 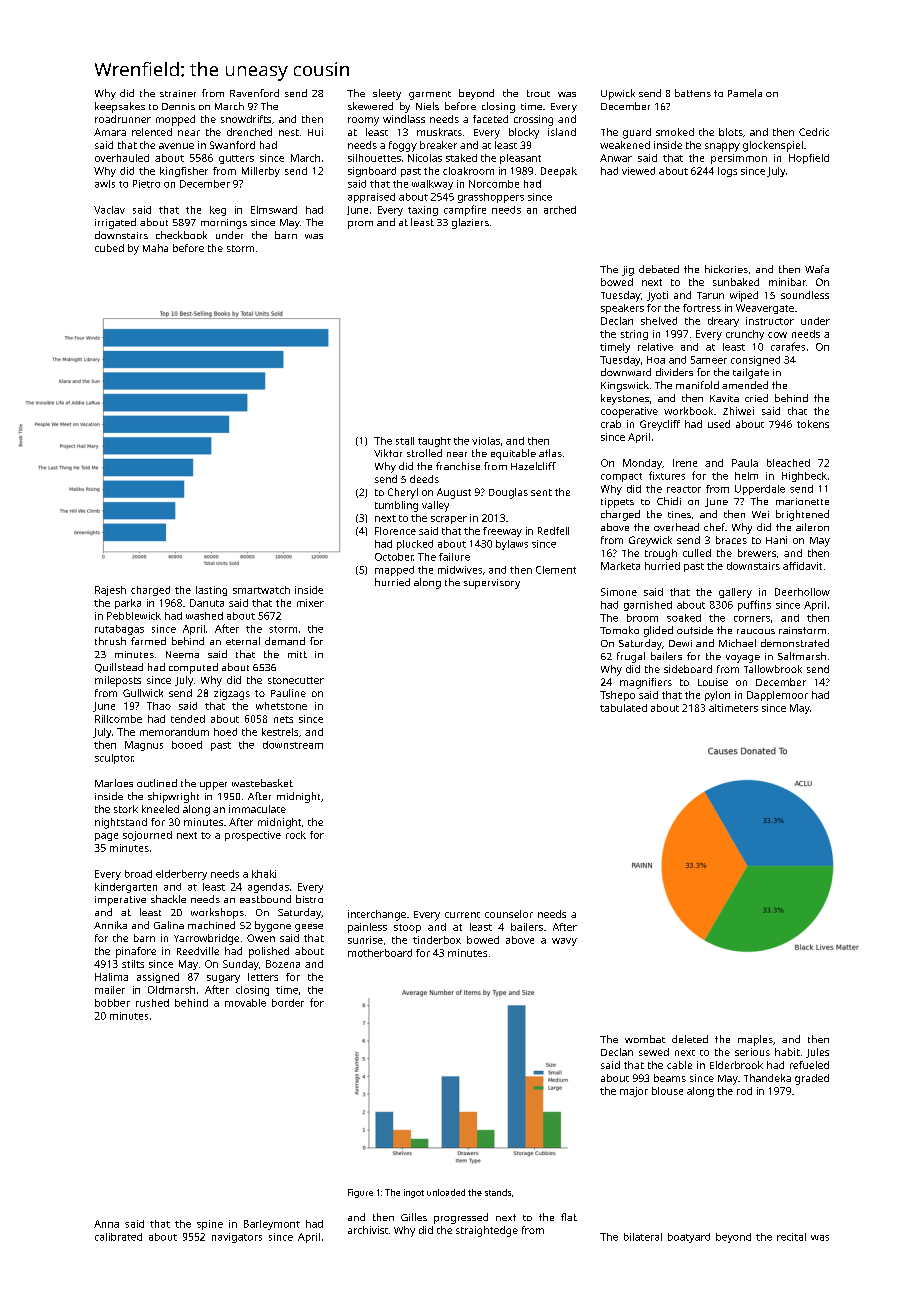 What do you see at coordinates (550, 453) in the screenshot?
I see `atlas` at bounding box center [550, 453].
